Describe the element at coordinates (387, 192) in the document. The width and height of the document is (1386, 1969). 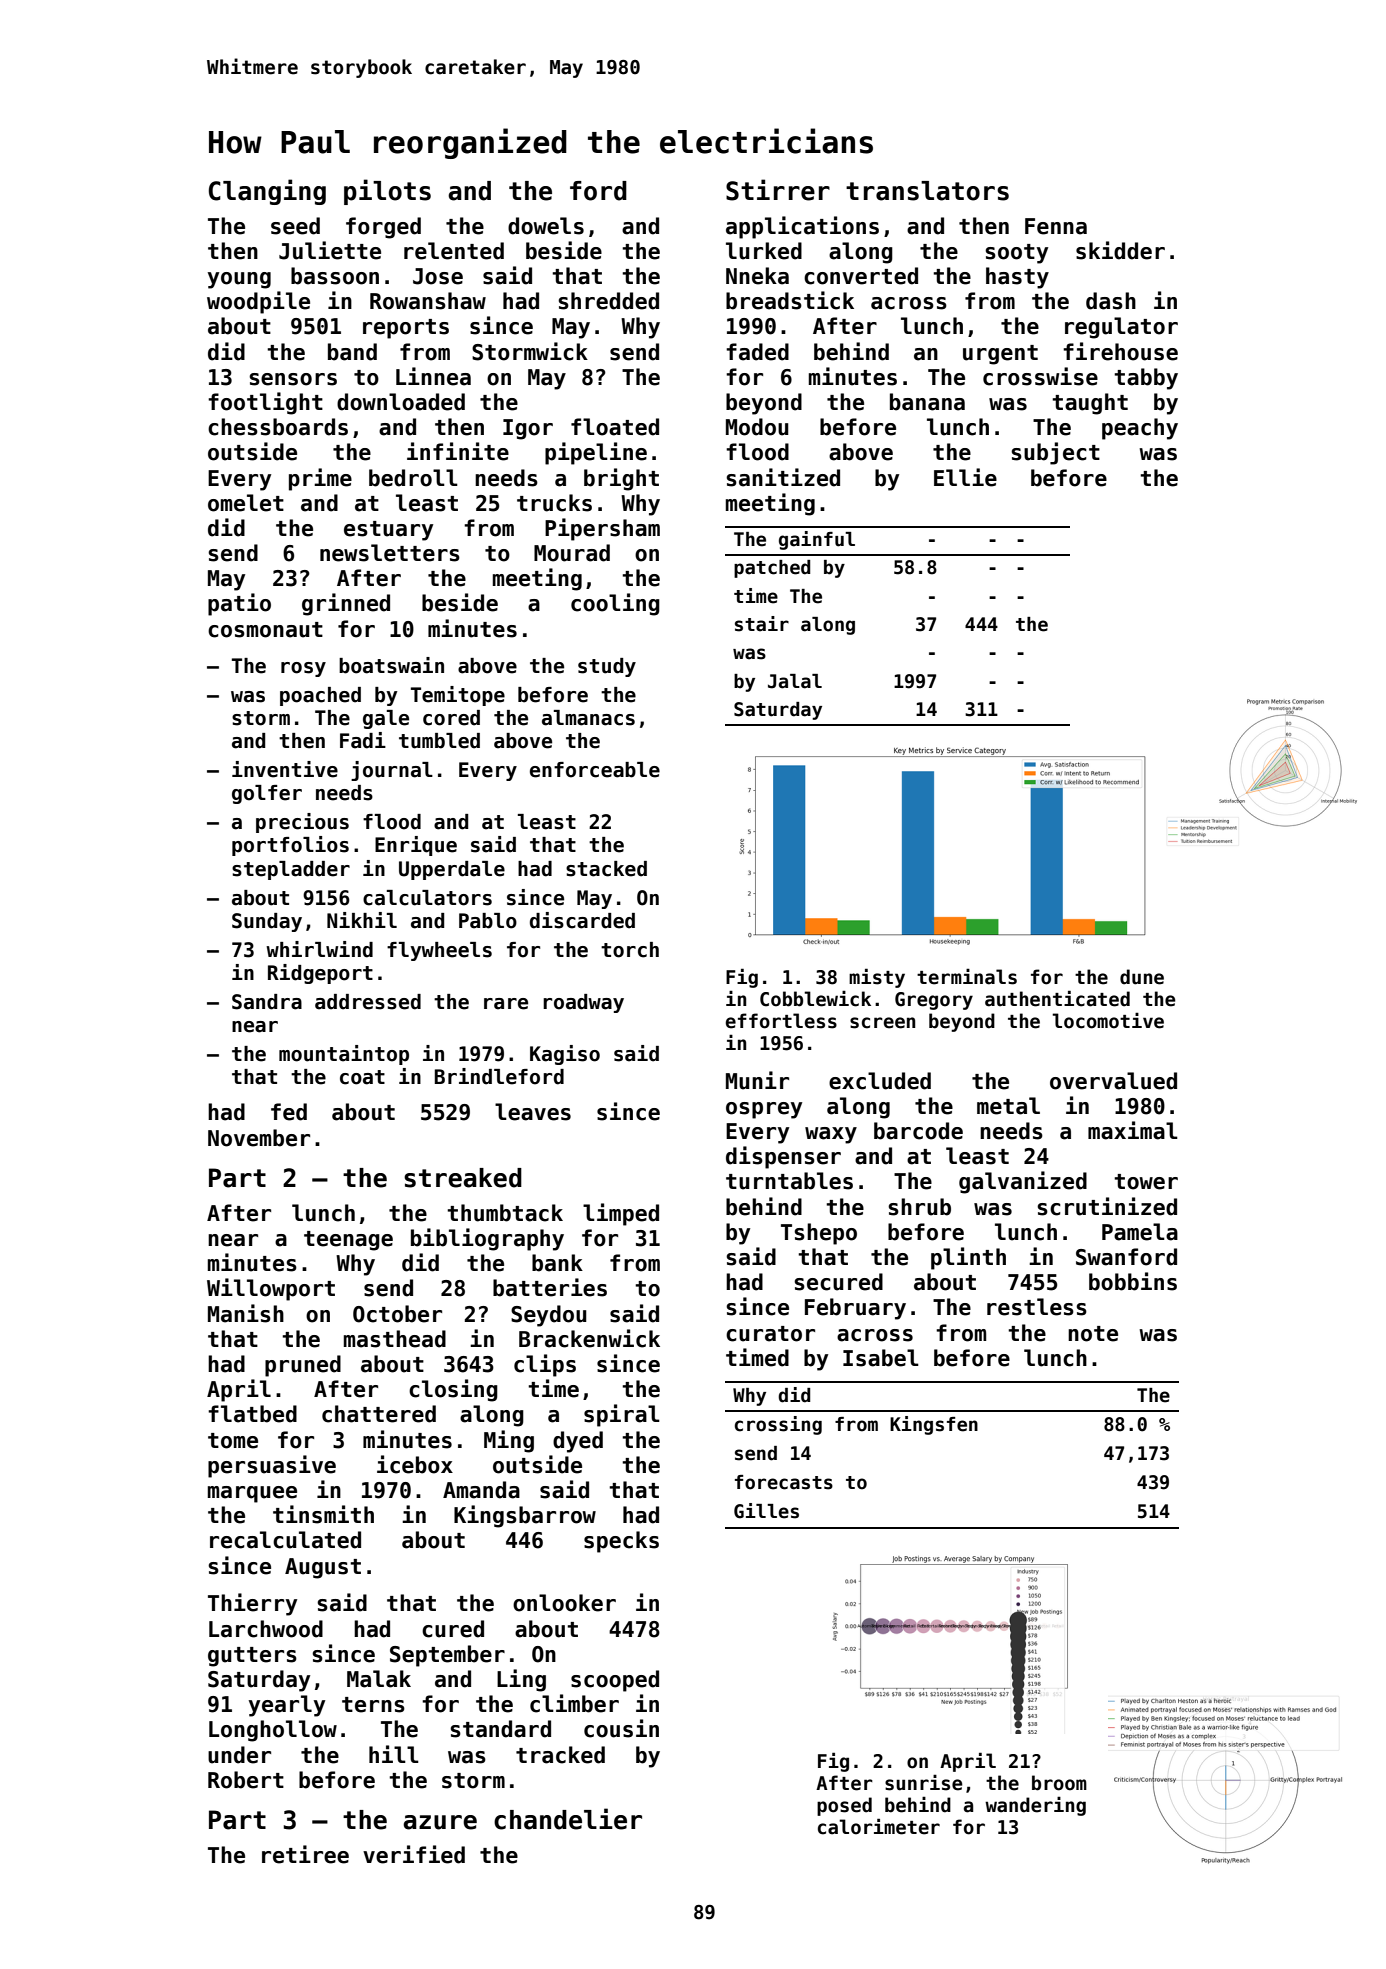
I see `pilots` at that location.
